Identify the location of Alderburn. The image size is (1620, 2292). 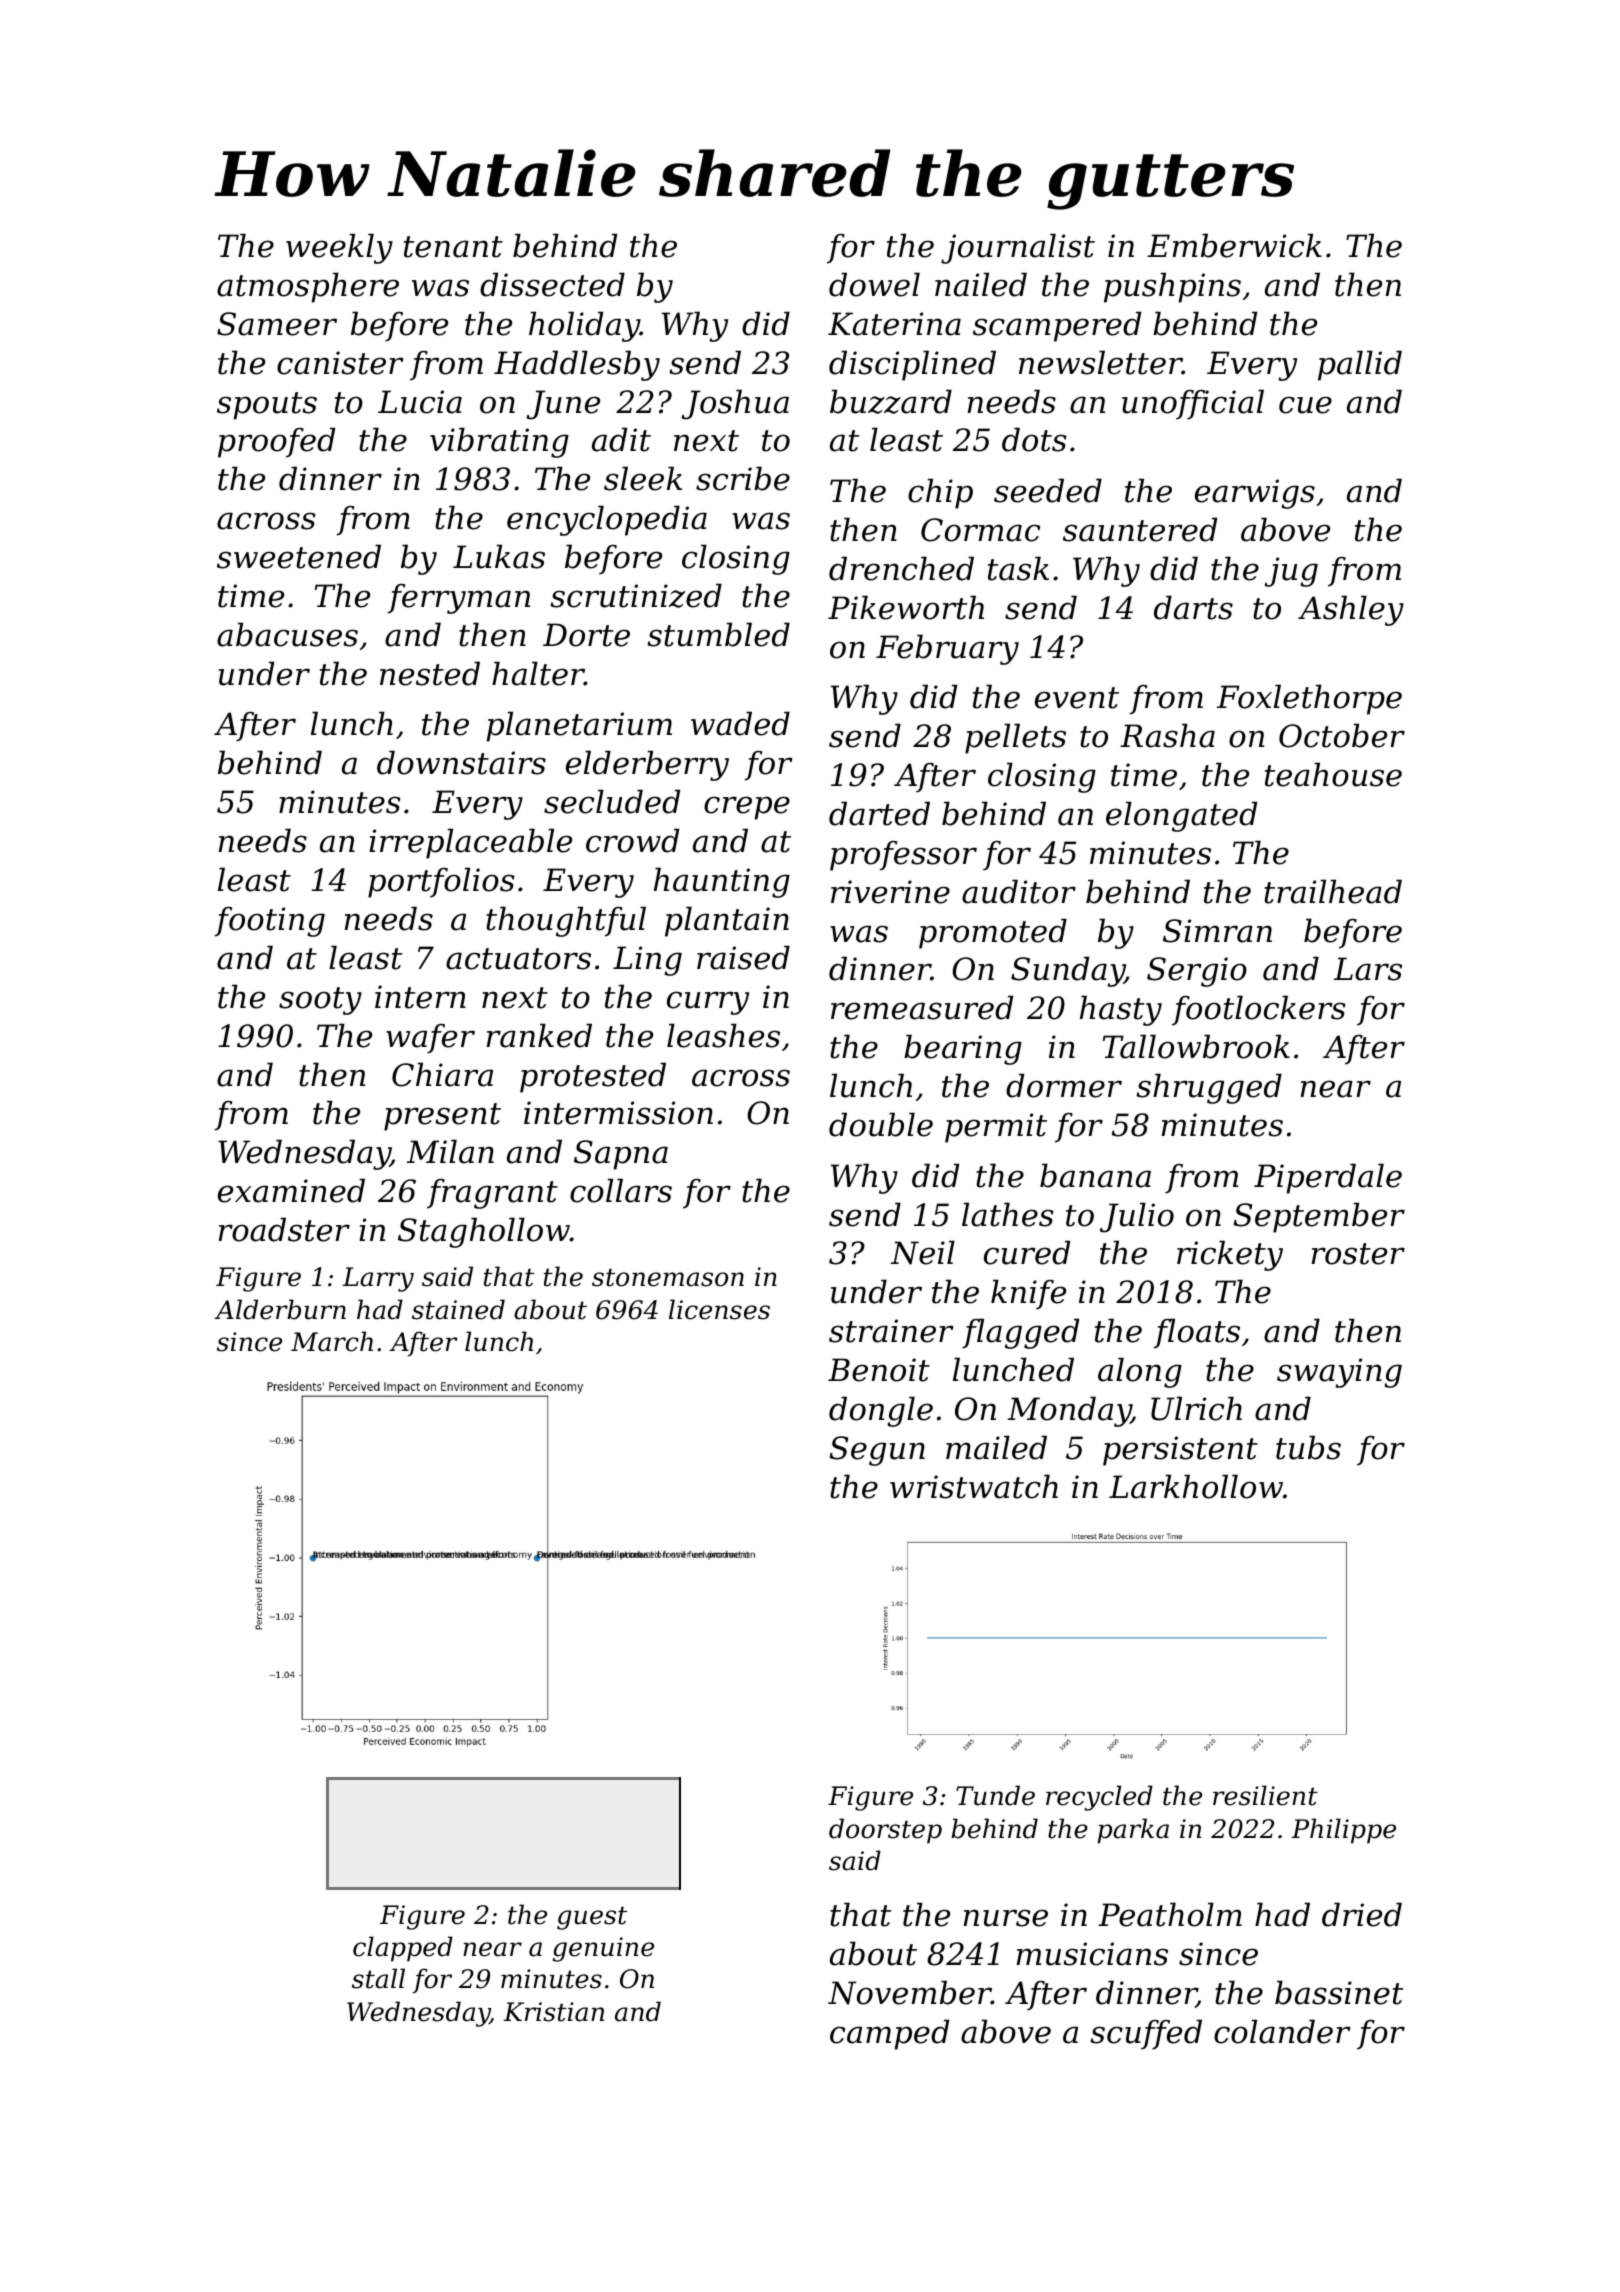
(280, 1309).
